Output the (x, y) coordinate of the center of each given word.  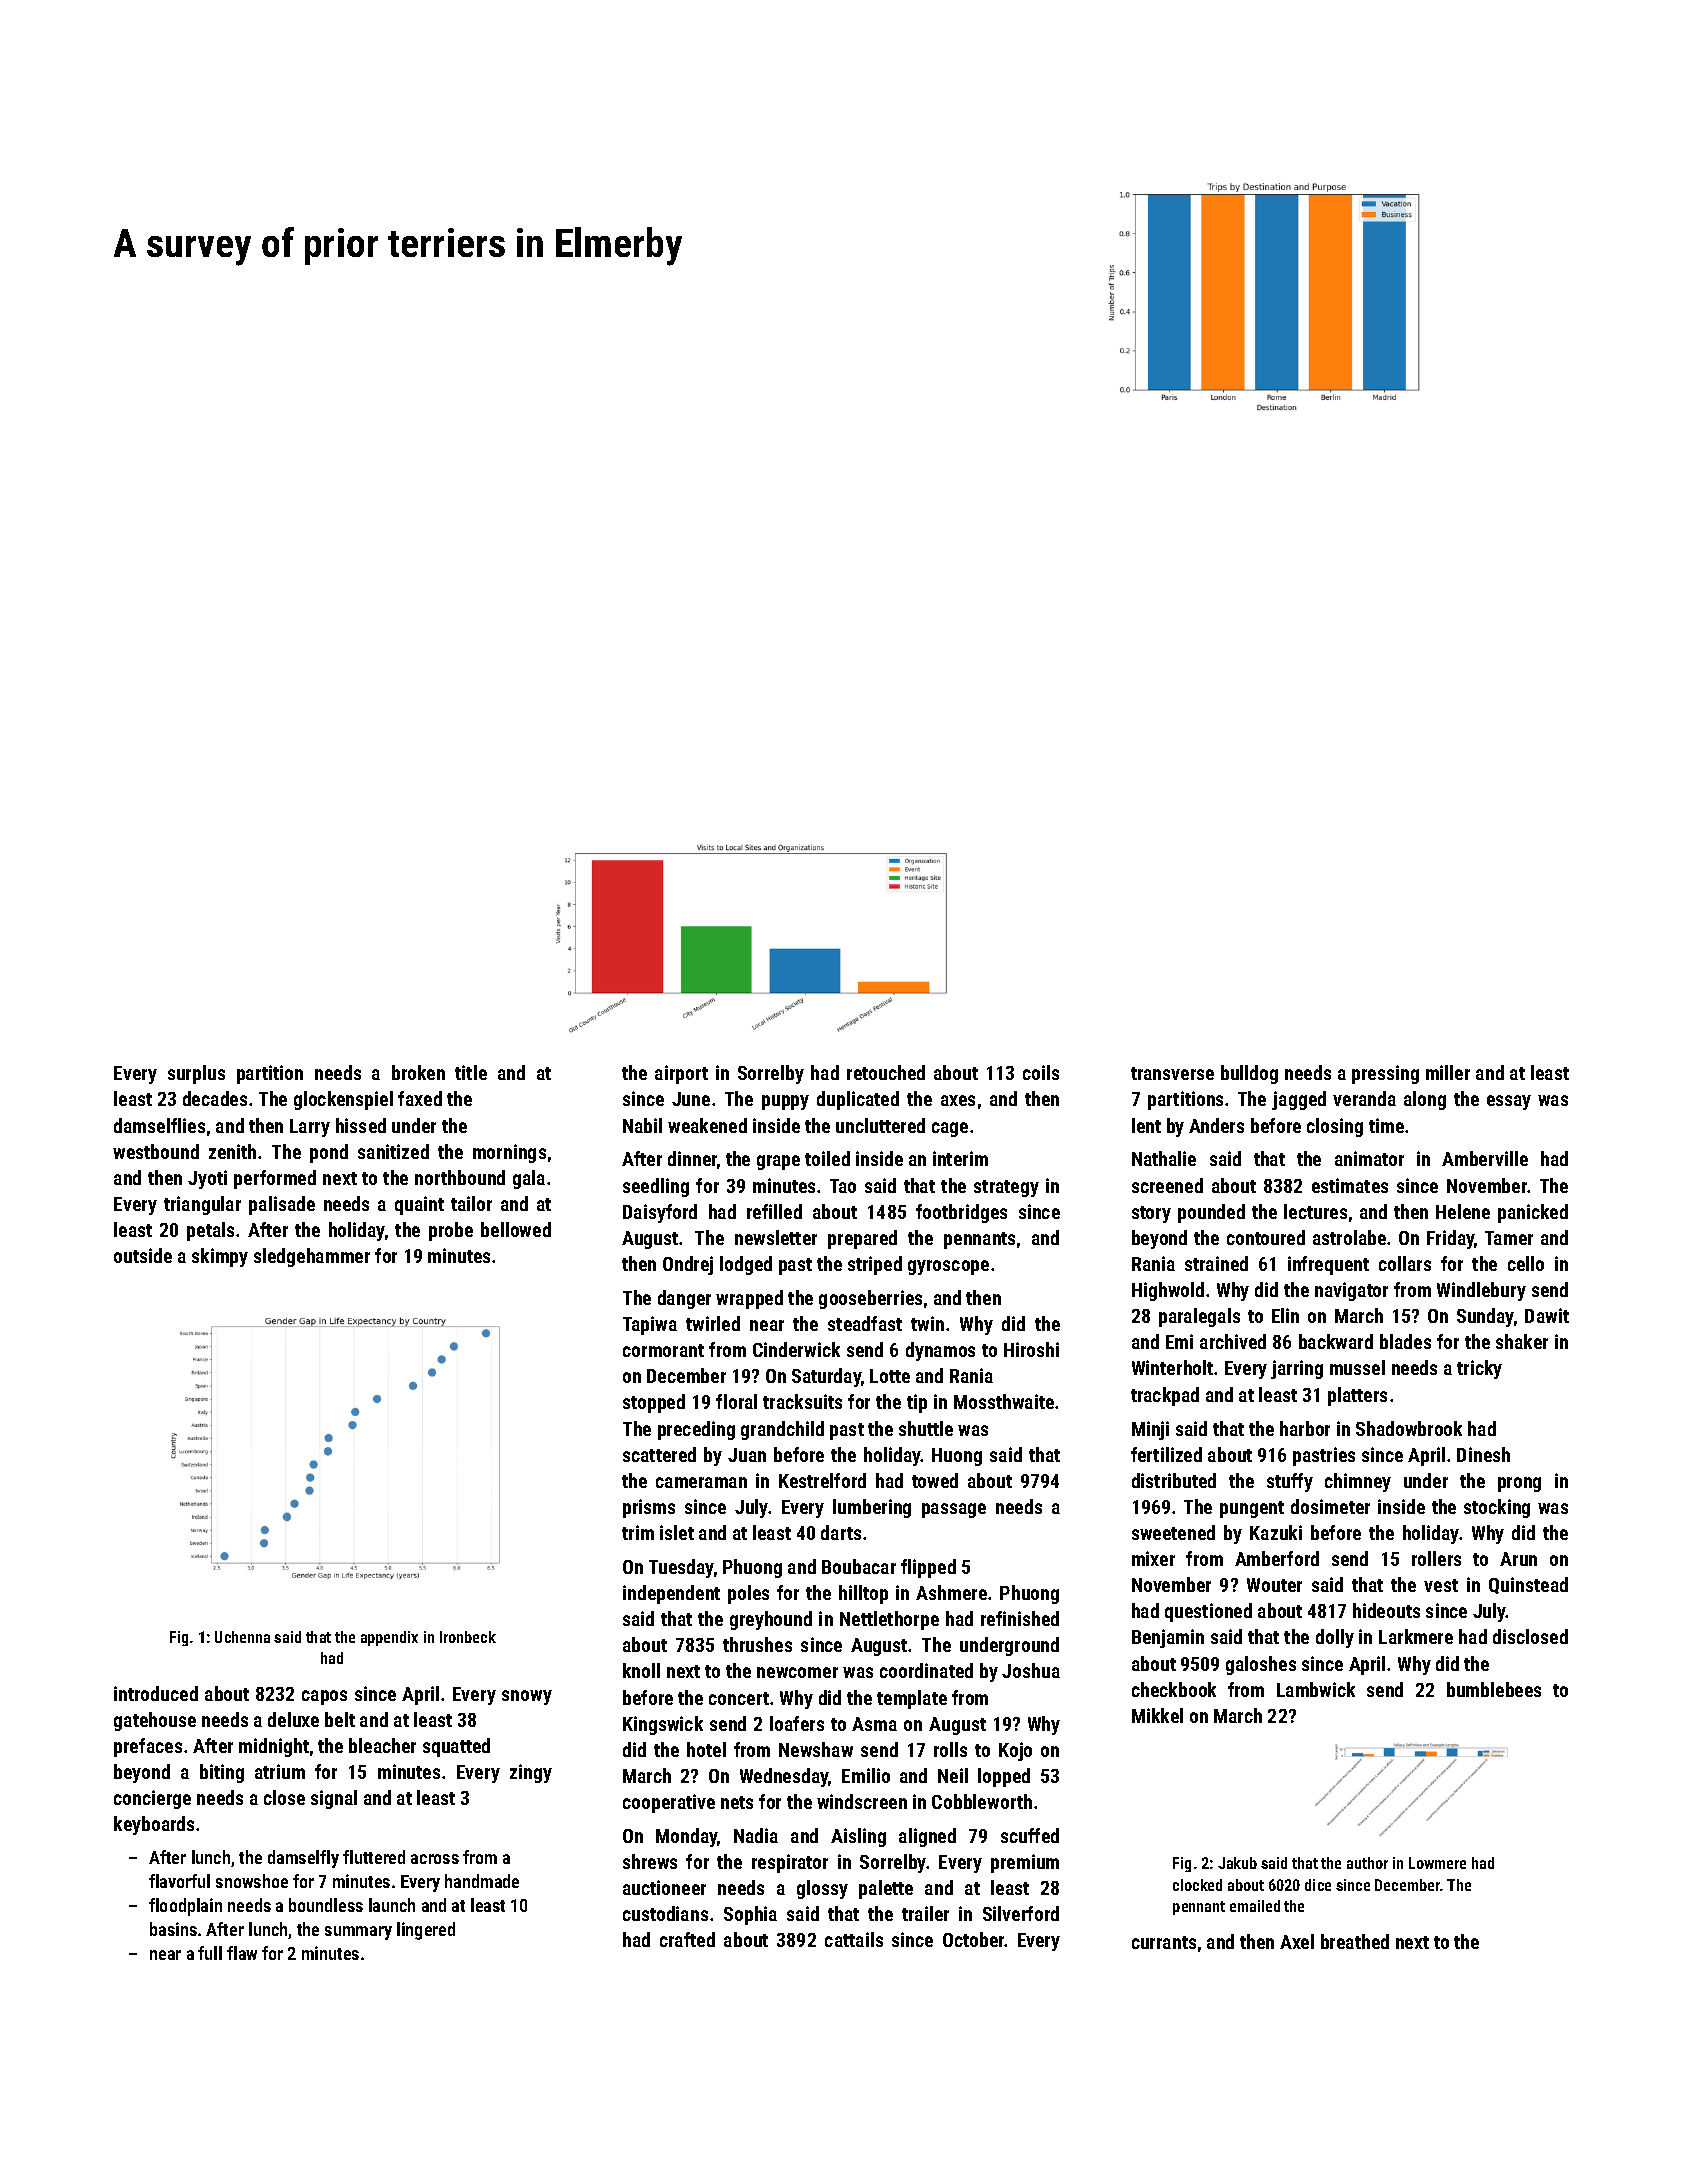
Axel (1297, 1941)
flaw (242, 1953)
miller (1448, 1072)
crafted (687, 1939)
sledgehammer (312, 1257)
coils (1041, 1072)
